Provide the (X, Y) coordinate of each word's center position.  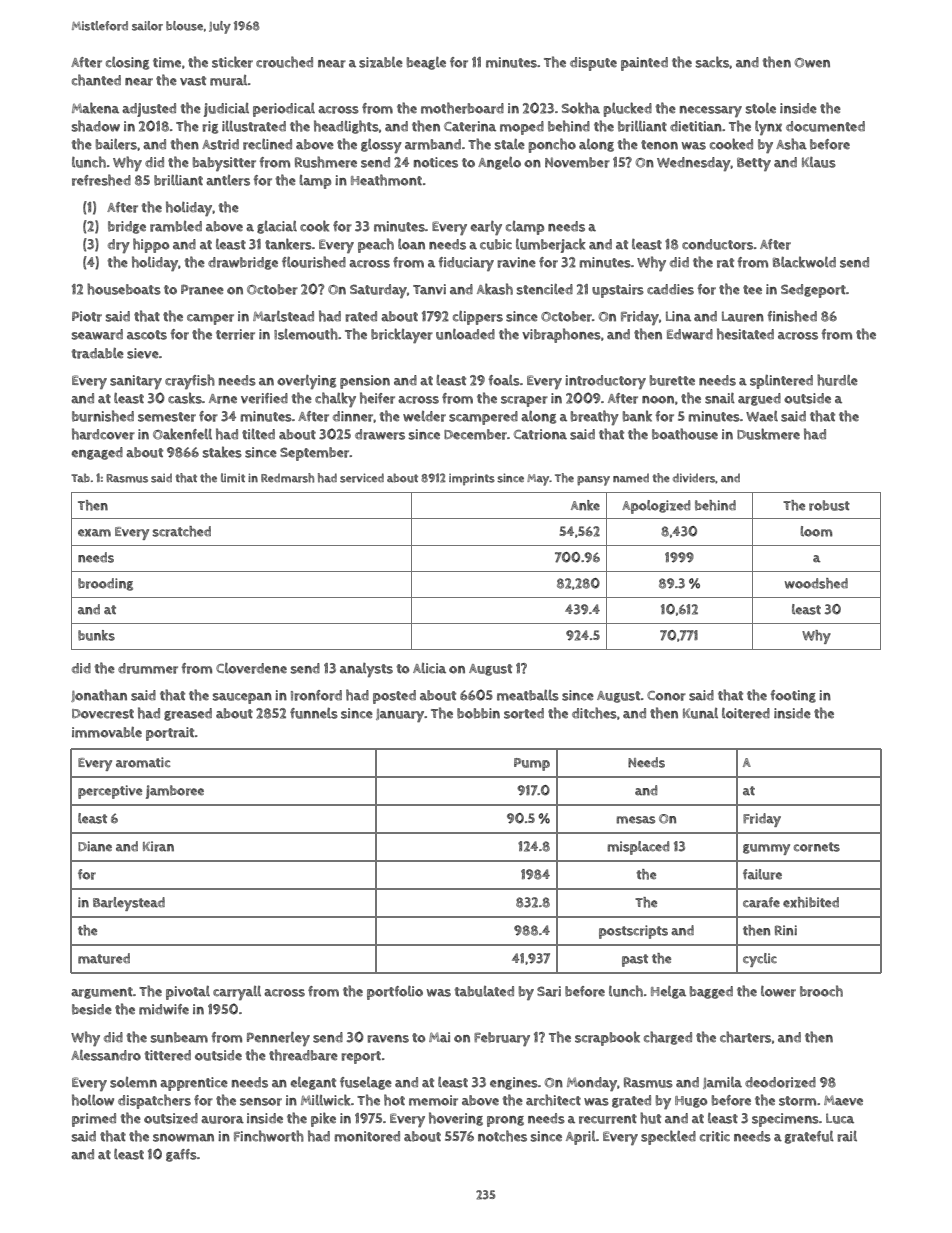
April (581, 1138)
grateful (809, 1137)
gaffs (181, 1155)
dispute (593, 64)
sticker (232, 62)
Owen (812, 63)
